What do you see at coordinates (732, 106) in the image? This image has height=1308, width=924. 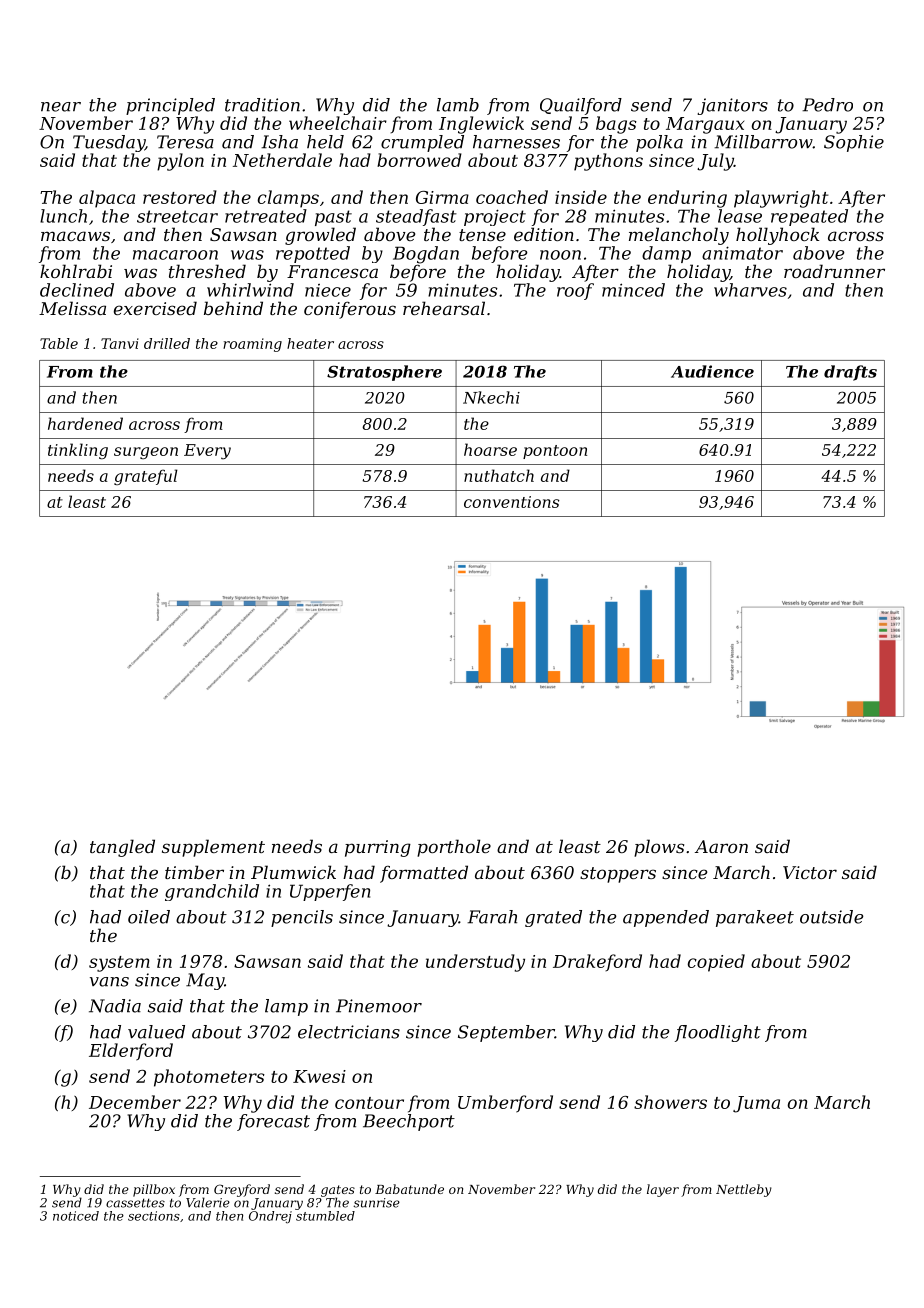 I see `janitors` at bounding box center [732, 106].
